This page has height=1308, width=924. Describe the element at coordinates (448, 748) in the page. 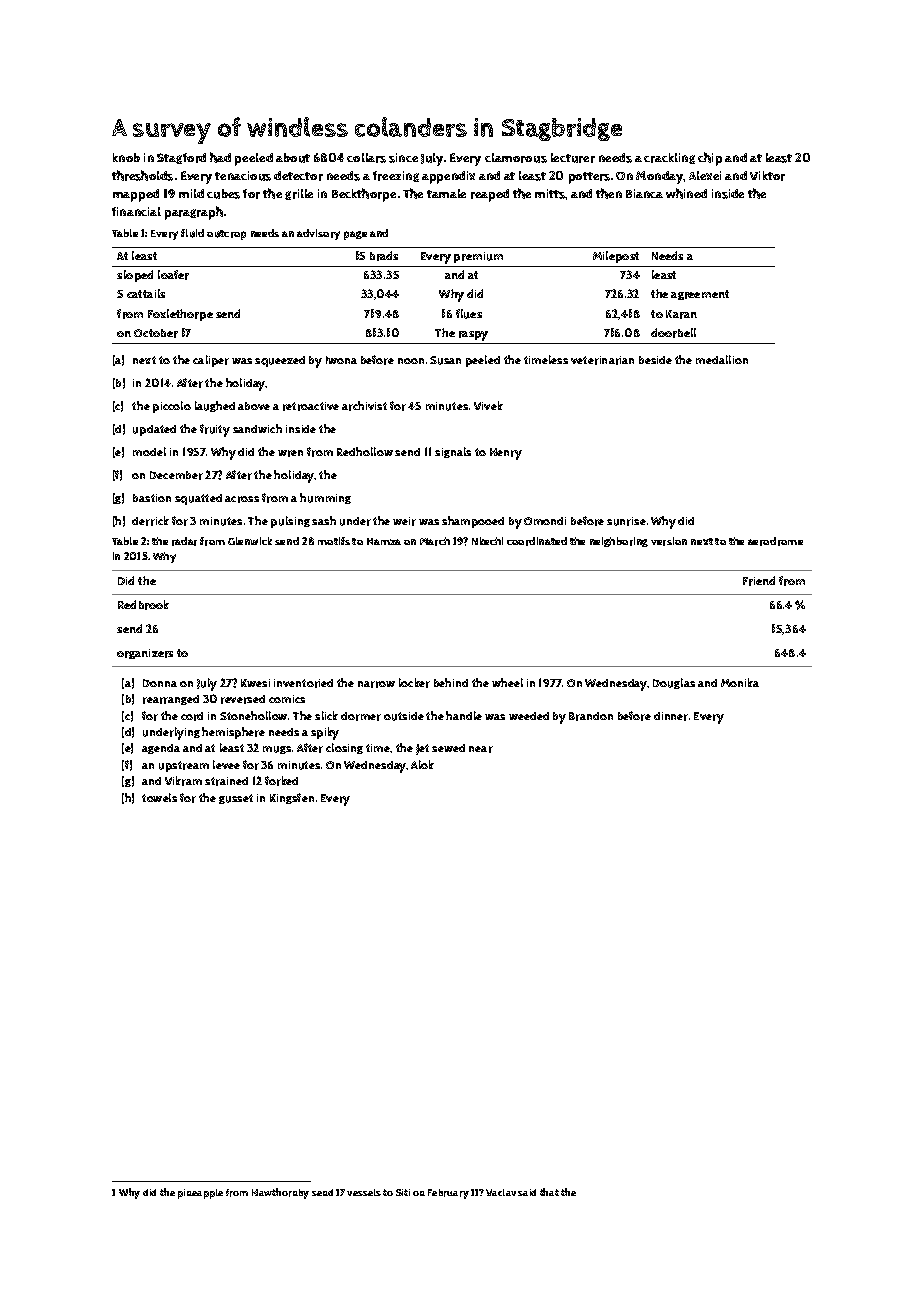

I see `sewed` at that location.
